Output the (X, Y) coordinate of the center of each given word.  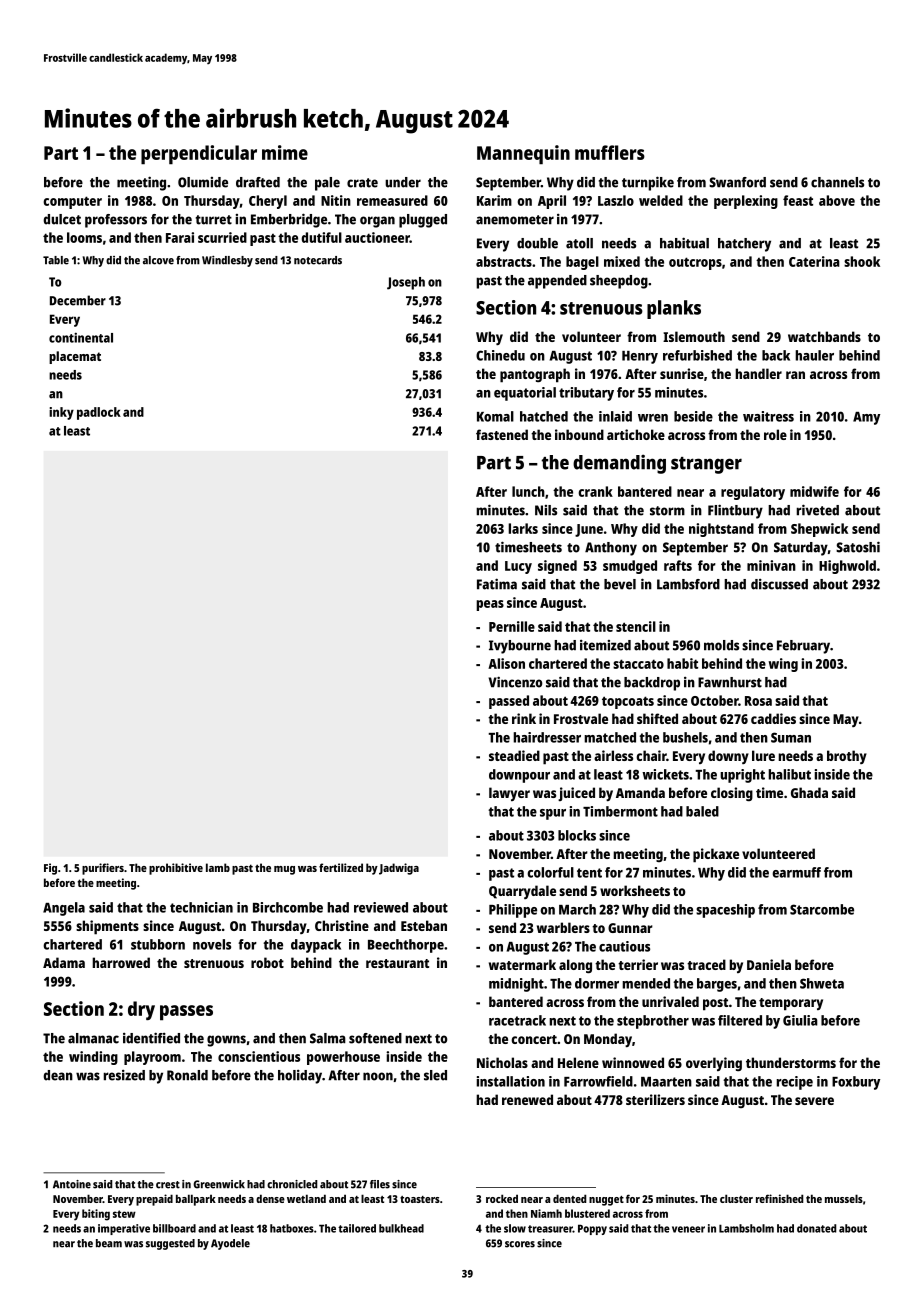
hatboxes (292, 1228)
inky (61, 413)
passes (186, 1013)
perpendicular (199, 155)
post (715, 1004)
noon (378, 1076)
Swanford (737, 182)
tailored (357, 1228)
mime (285, 152)
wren (653, 418)
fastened (502, 434)
